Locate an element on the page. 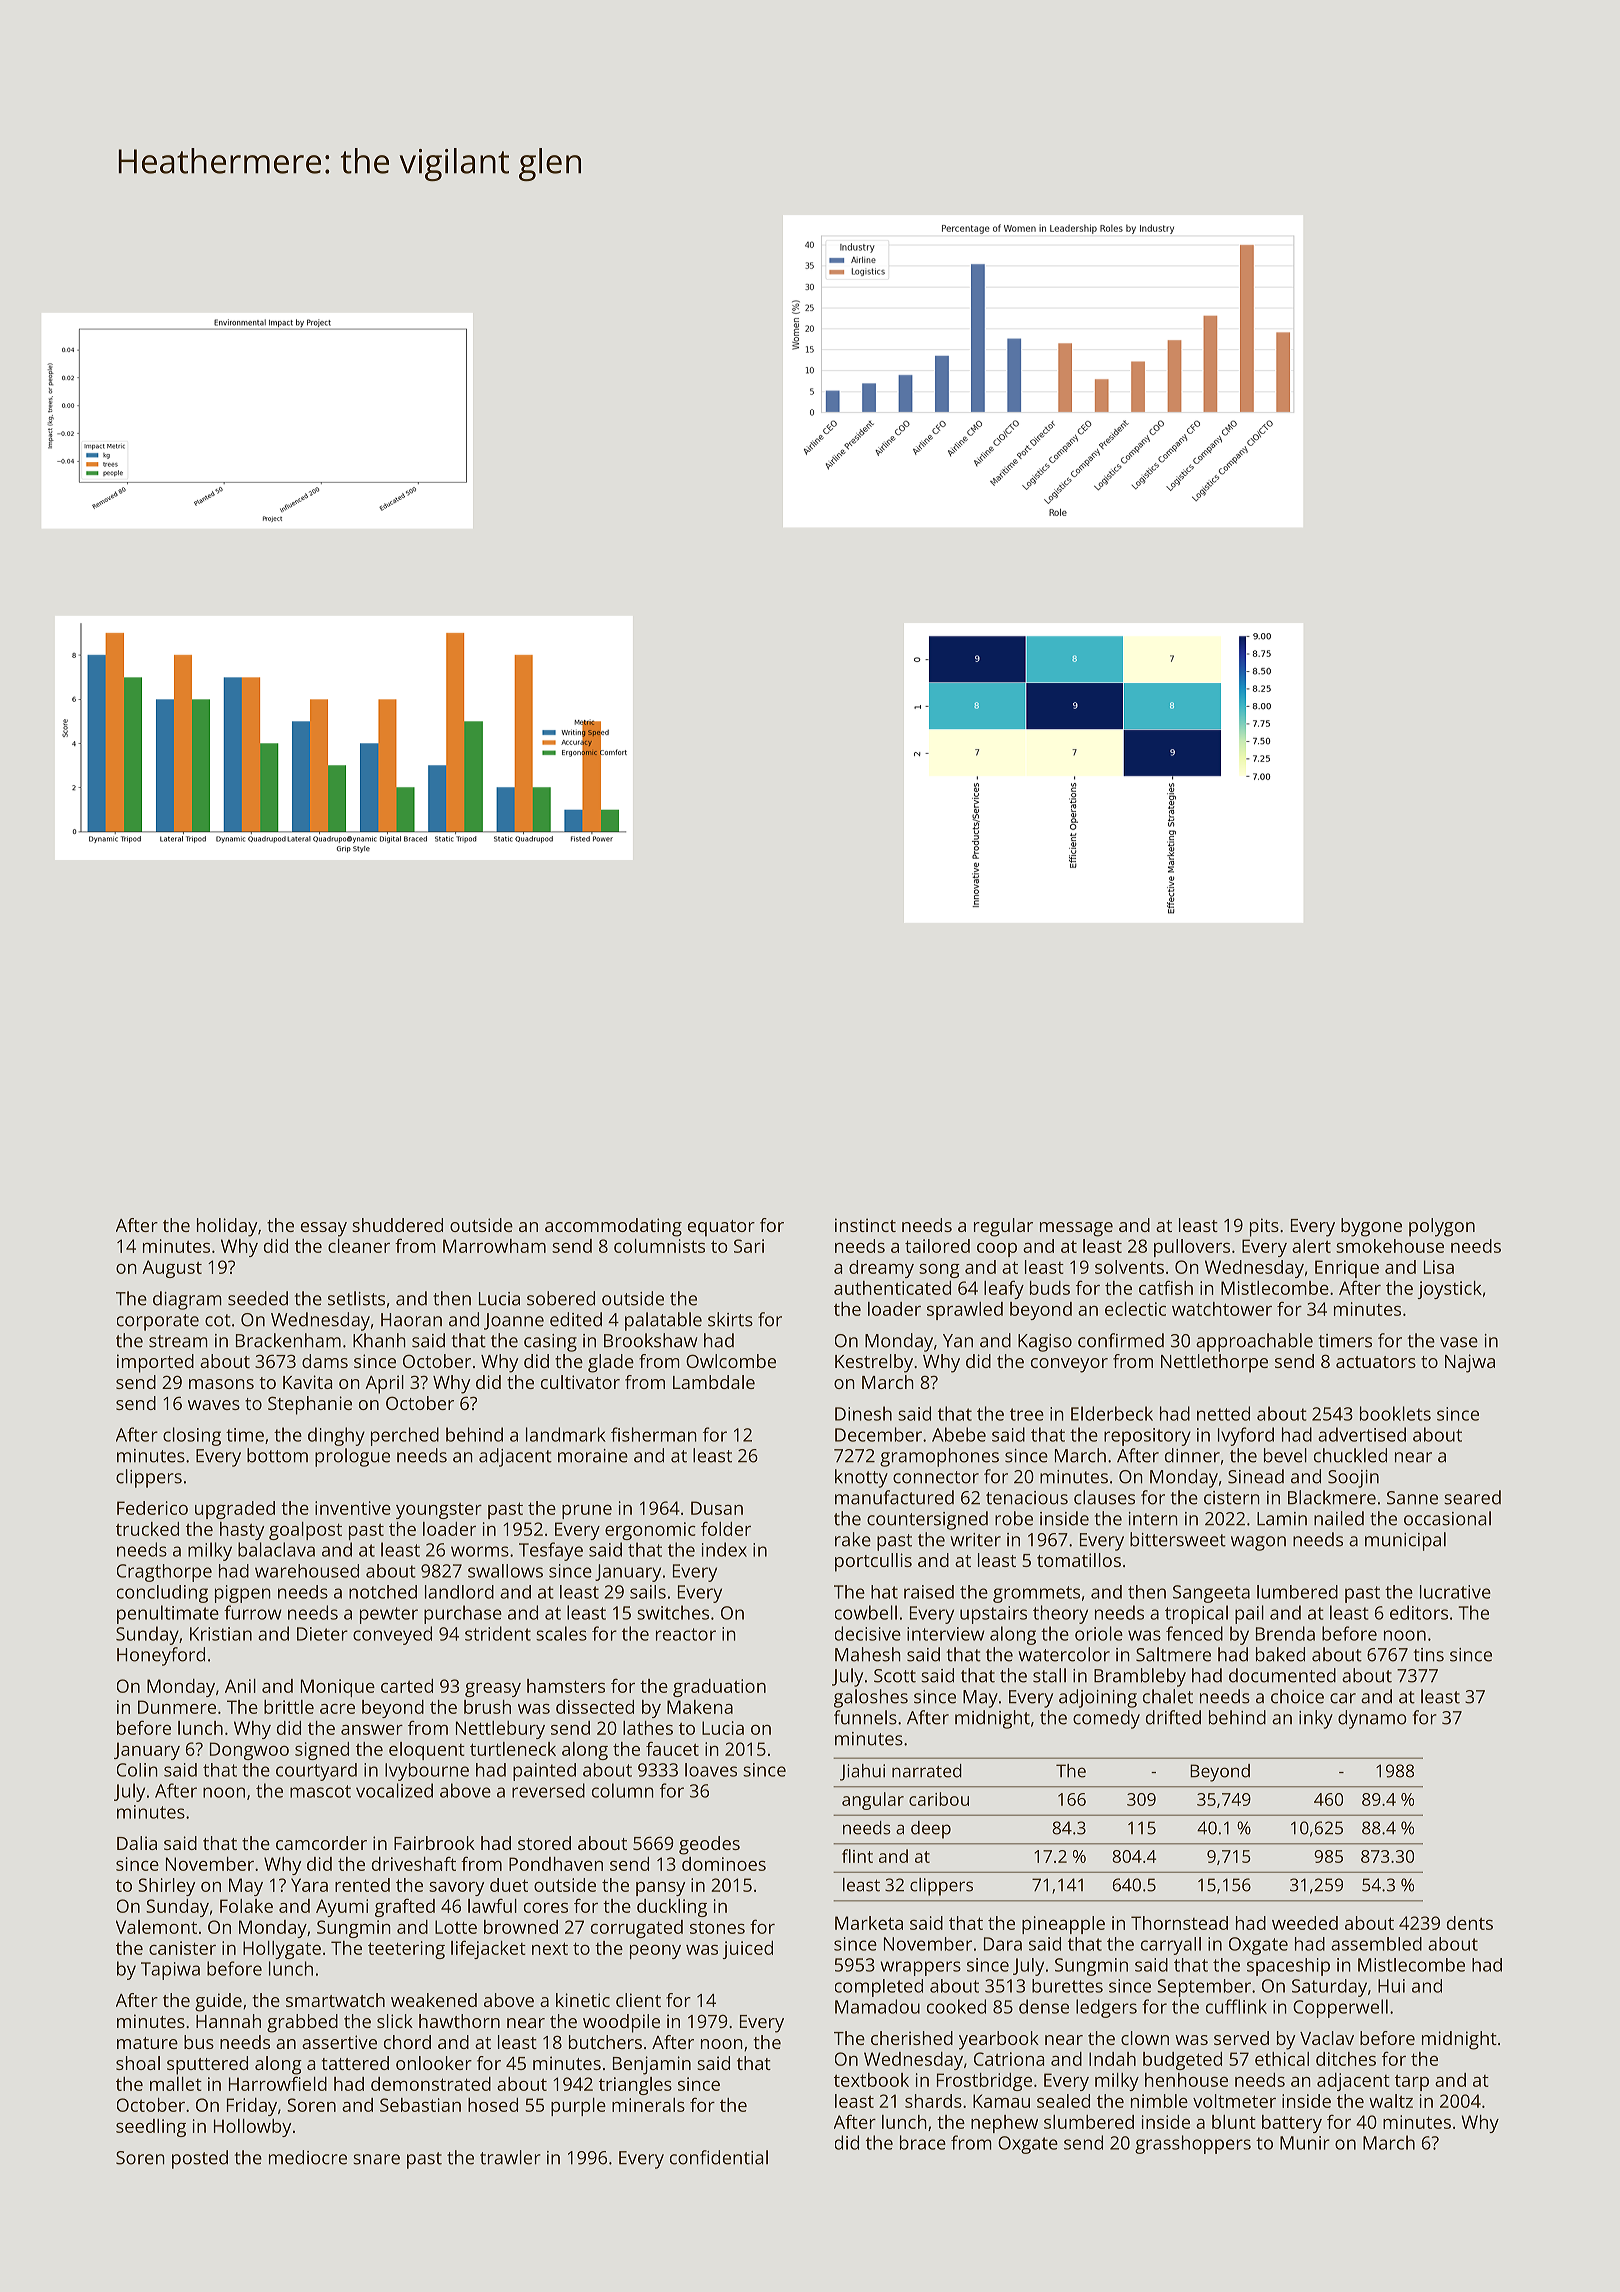 The height and width of the page is (2292, 1620). Valemont is located at coordinates (156, 1927).
